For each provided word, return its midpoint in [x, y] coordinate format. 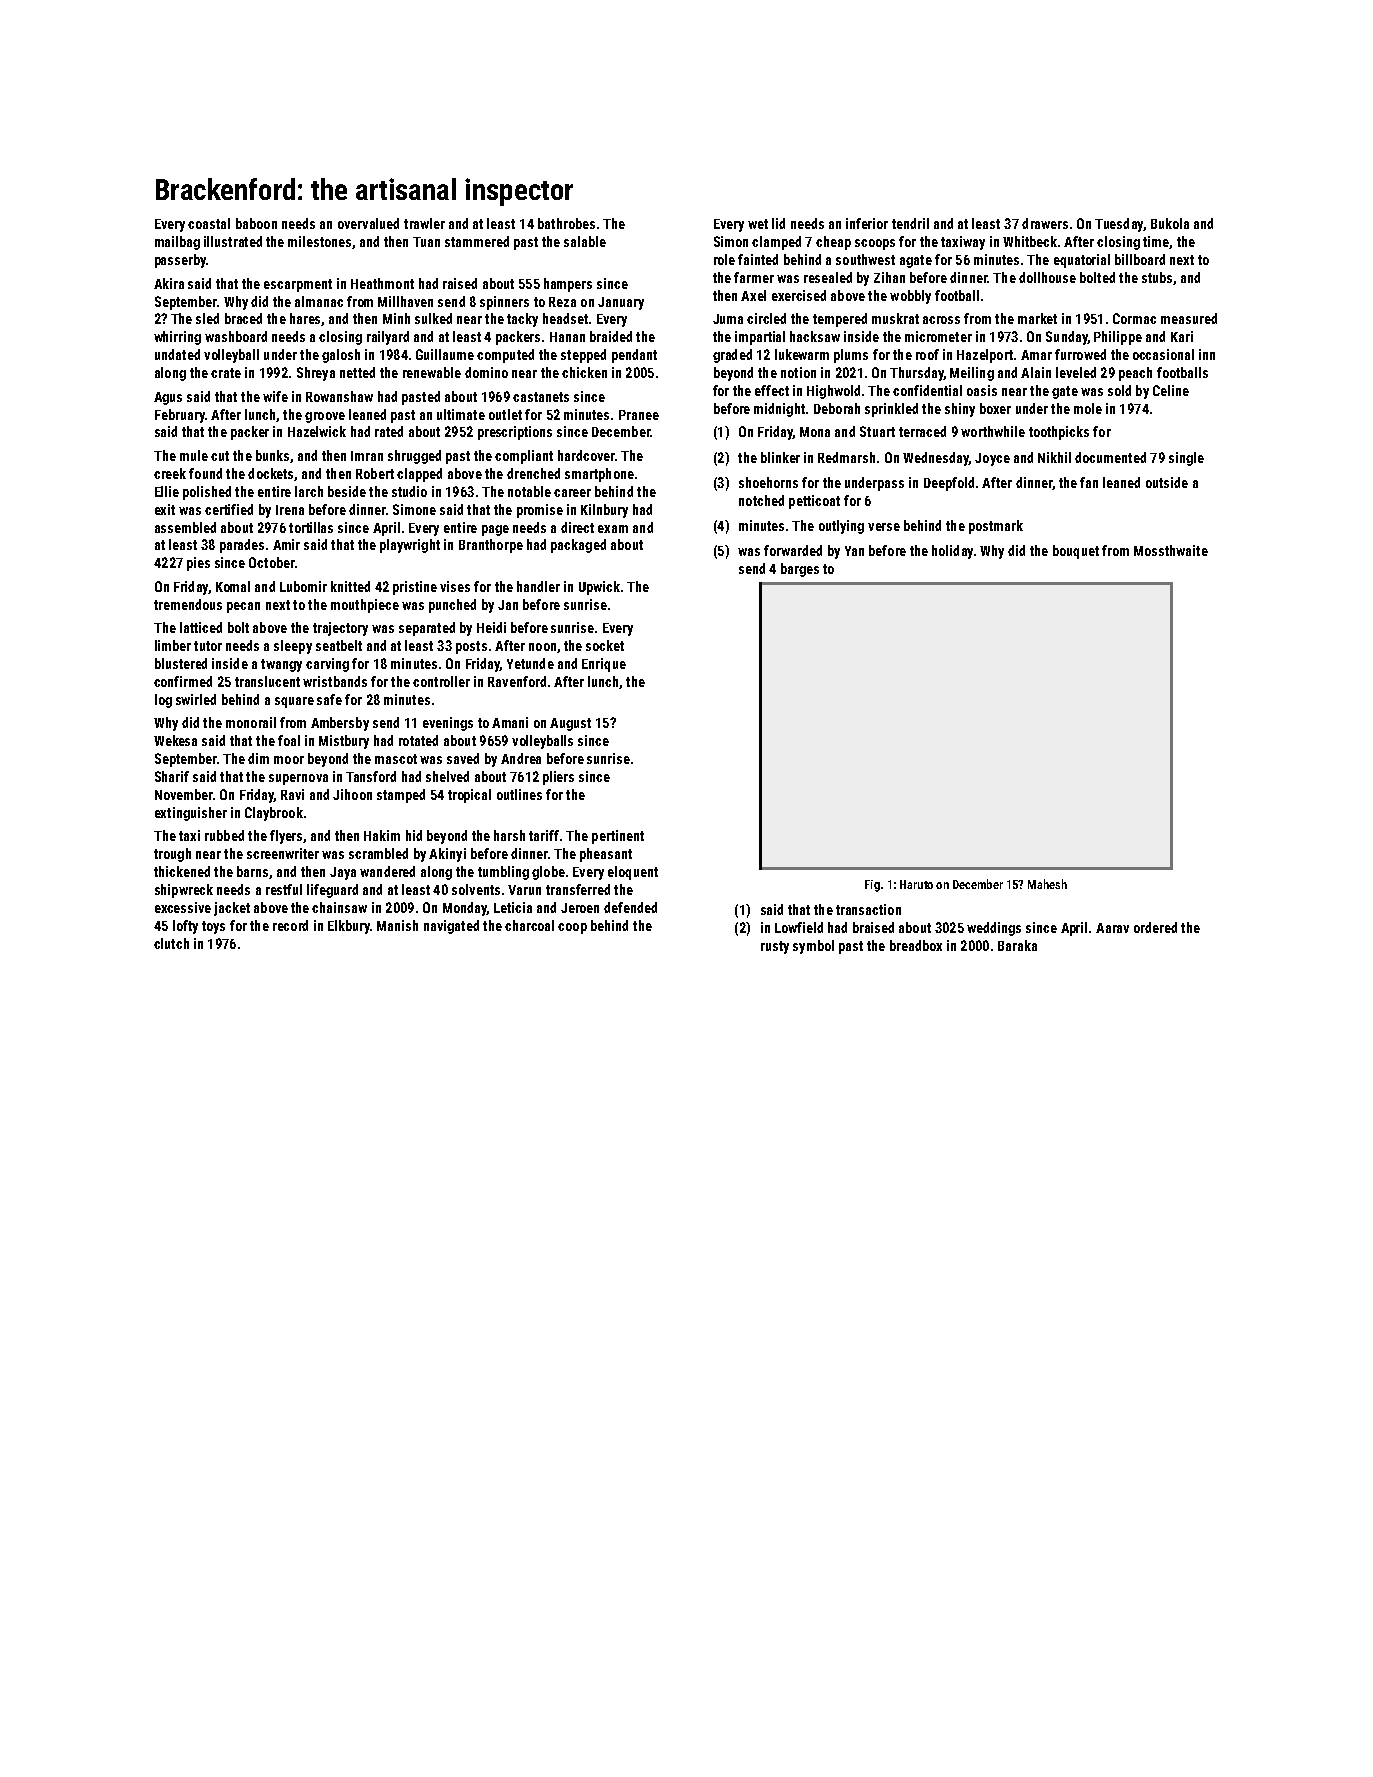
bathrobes [566, 223]
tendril [910, 223]
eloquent [633, 873]
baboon [256, 223]
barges [800, 570]
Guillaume [445, 354]
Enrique [604, 665]
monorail [251, 722]
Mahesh [1047, 884]
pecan [243, 607]
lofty [185, 927]
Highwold [833, 392]
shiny [960, 410]
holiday [952, 552]
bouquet [1076, 552]
